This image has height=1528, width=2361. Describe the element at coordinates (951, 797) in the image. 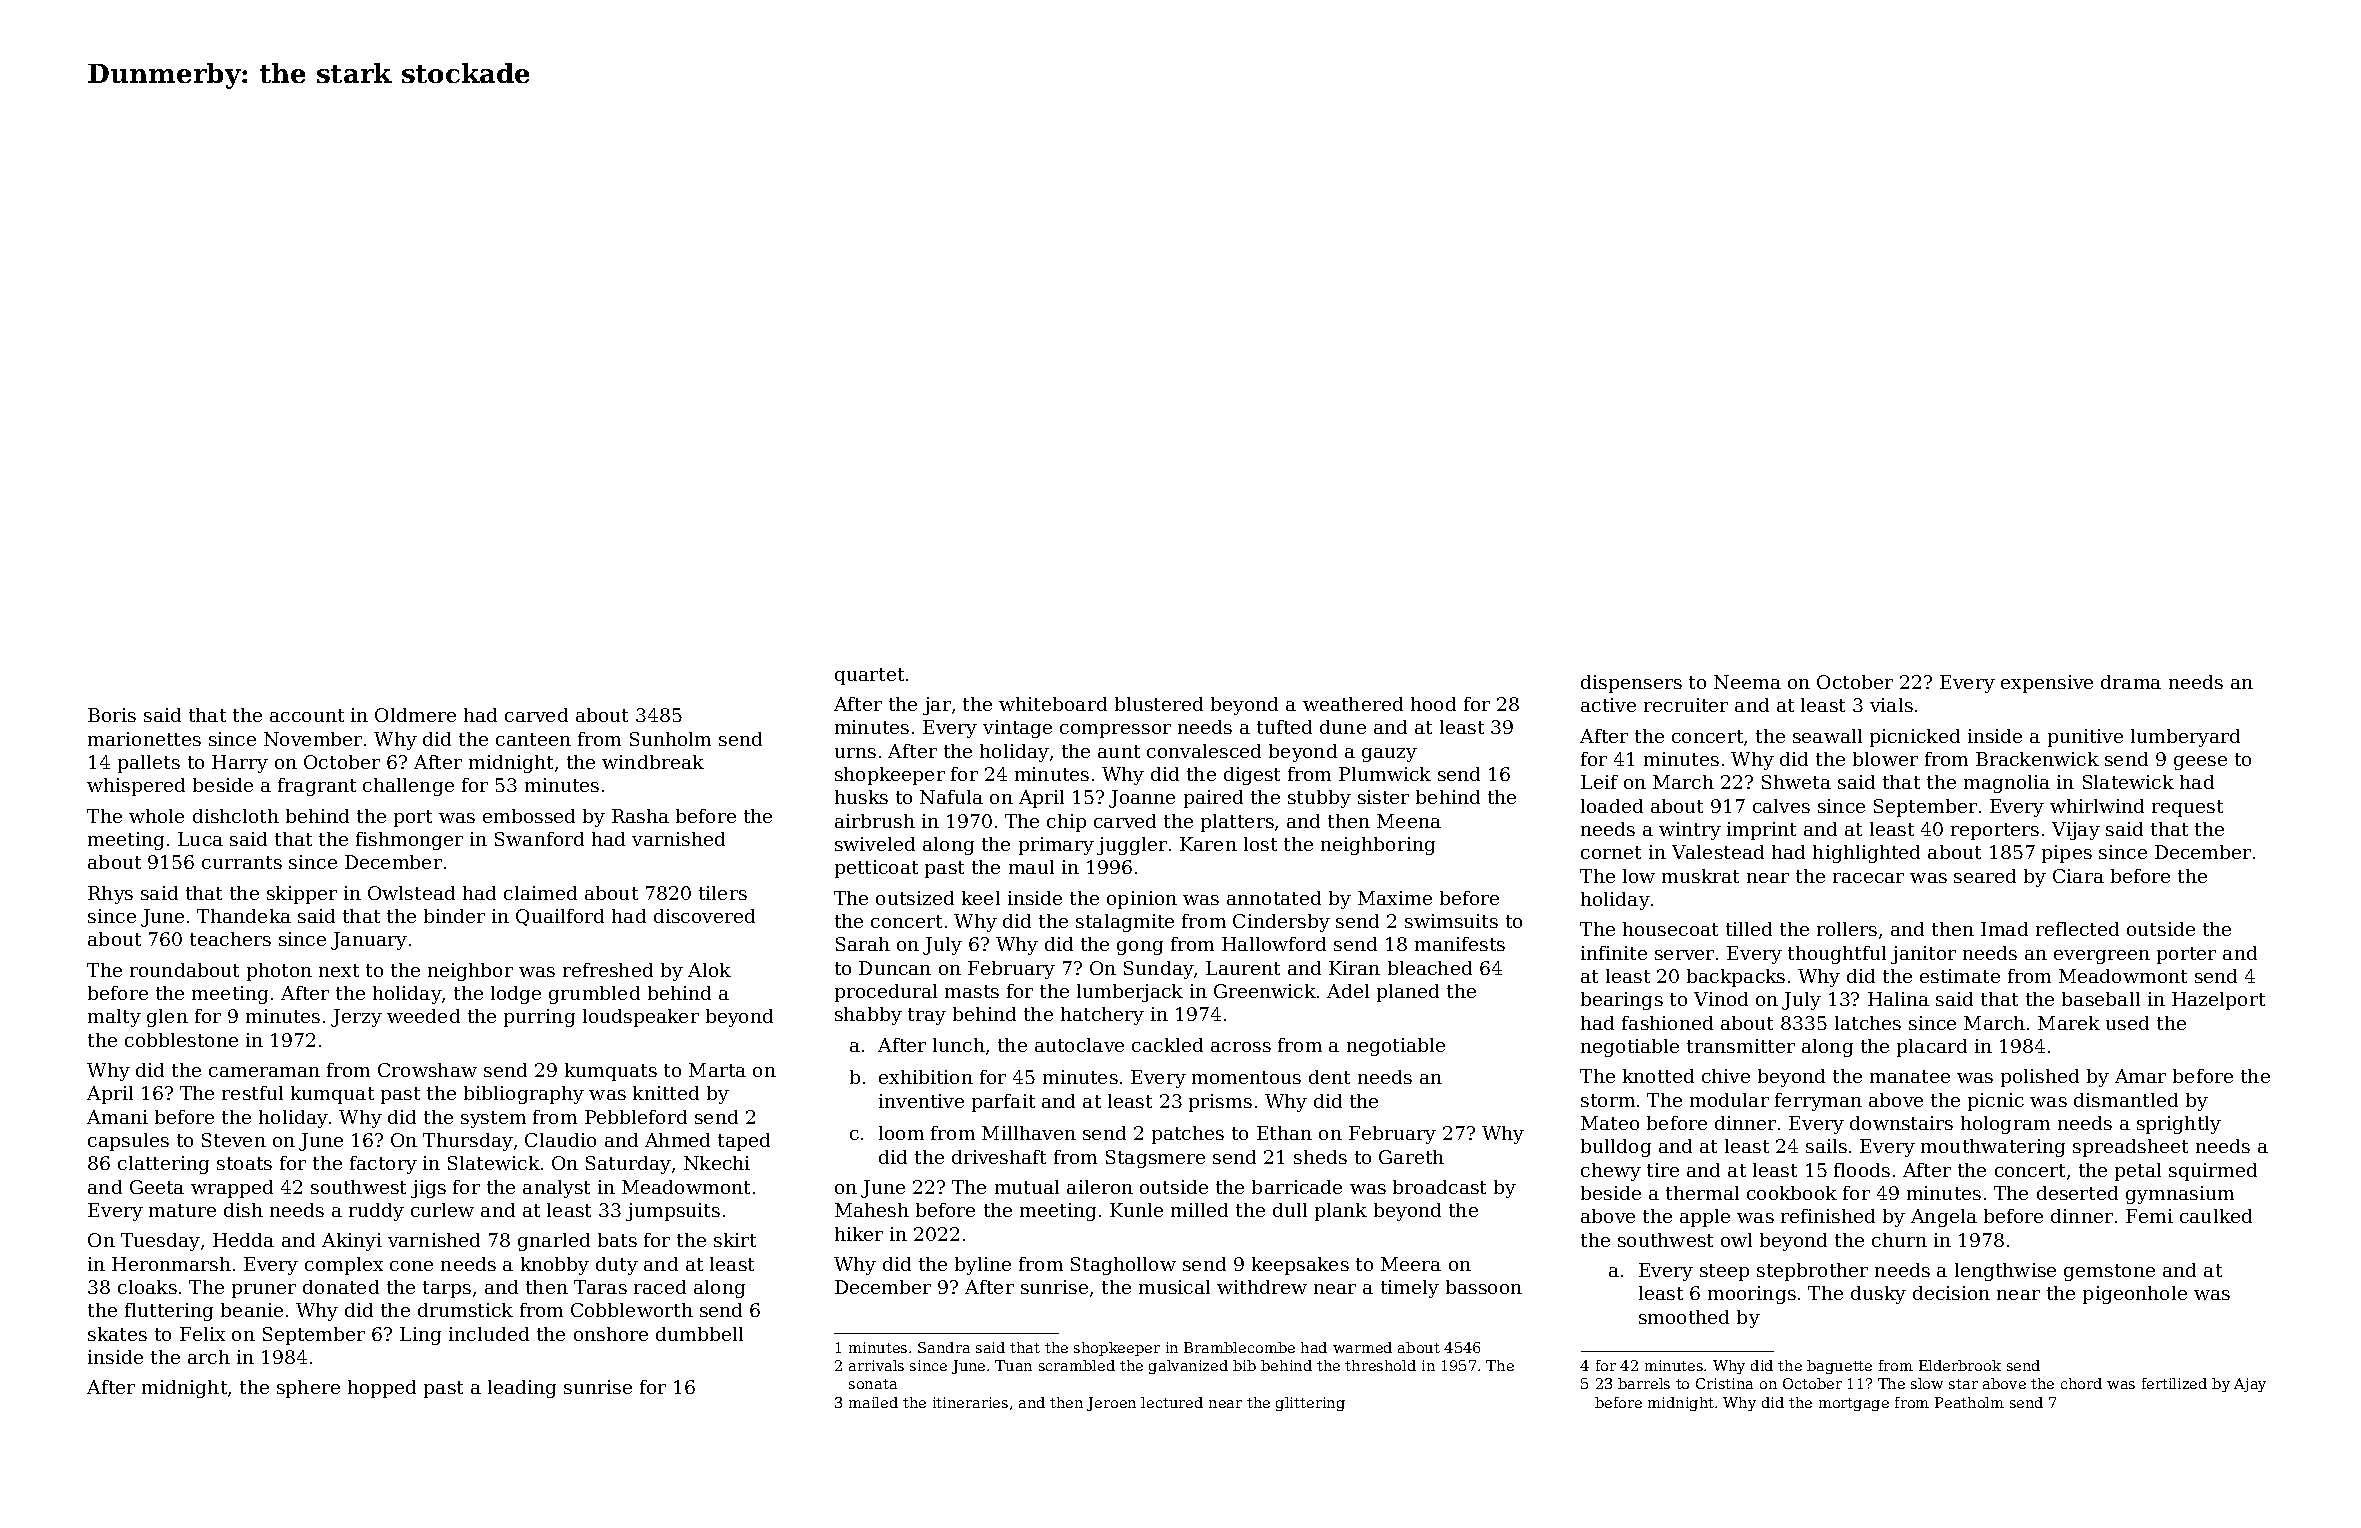

I see `Nafula` at that location.
